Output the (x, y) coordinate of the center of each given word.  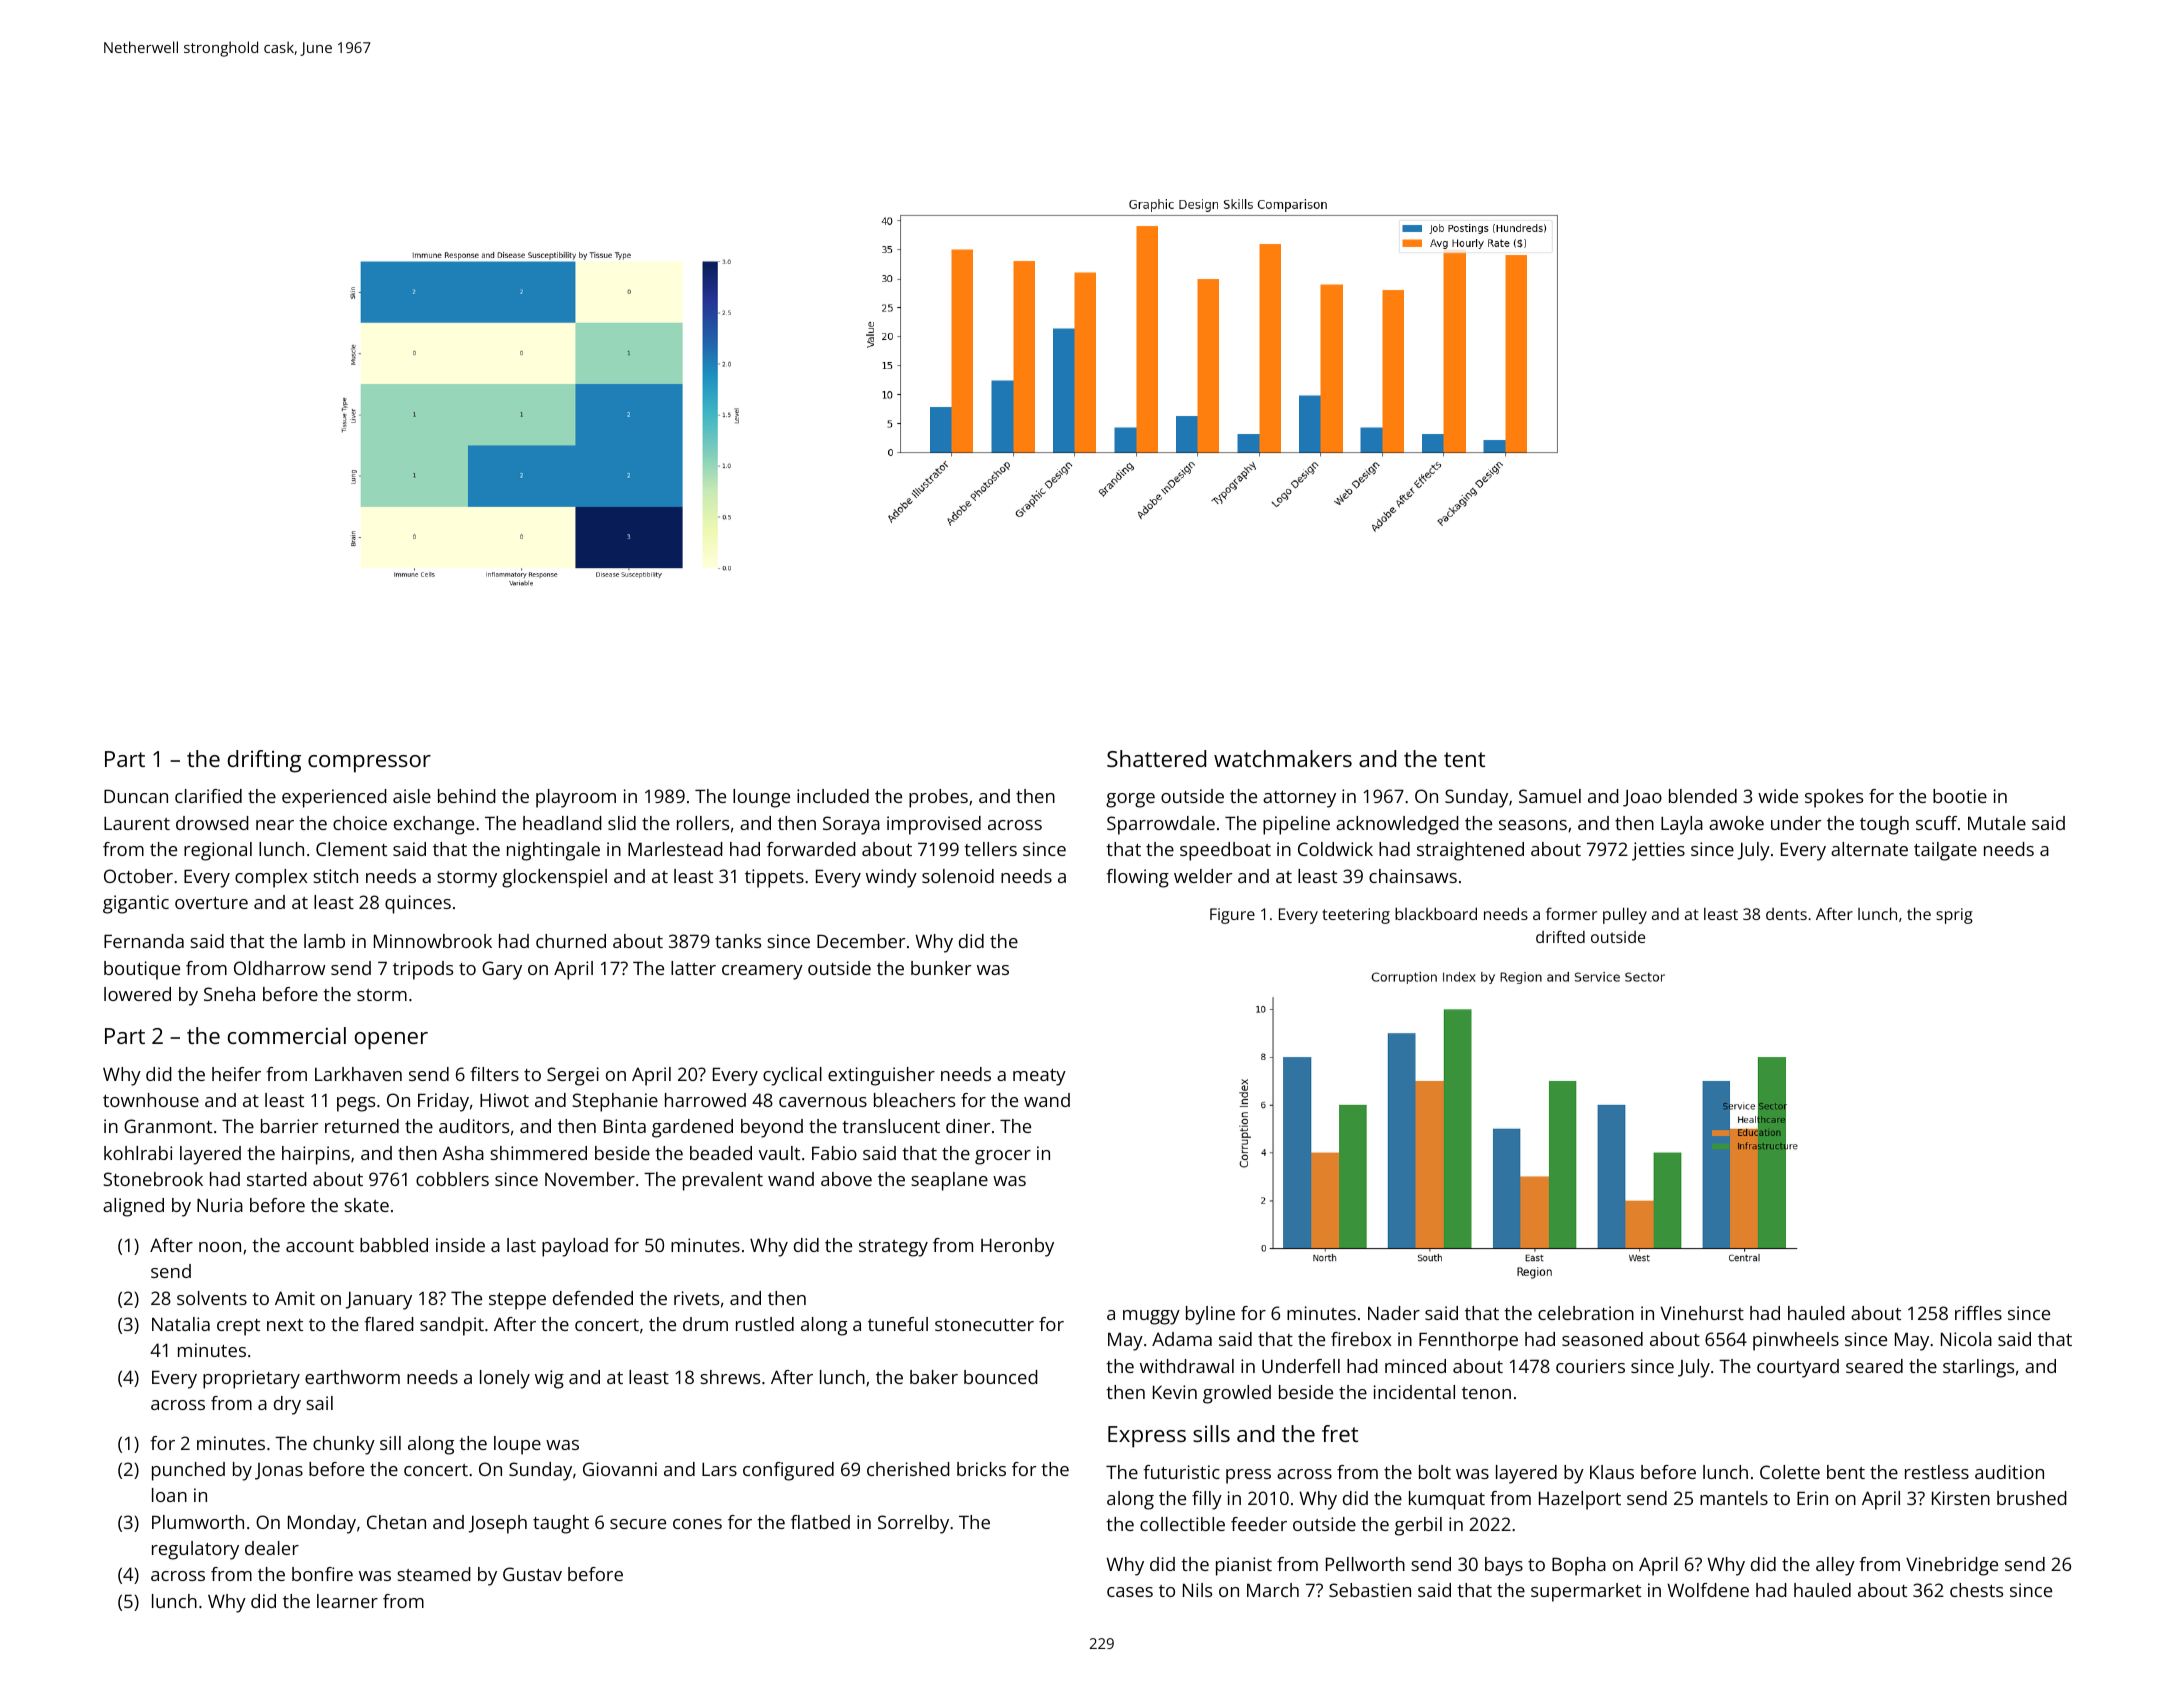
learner (347, 1601)
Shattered (1156, 758)
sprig (1954, 916)
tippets (774, 878)
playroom (576, 798)
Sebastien (1370, 1590)
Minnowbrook (433, 941)
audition (2009, 1472)
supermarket (1586, 1592)
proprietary (251, 1379)
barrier (289, 1126)
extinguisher (881, 1076)
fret (1340, 1433)
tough (1884, 825)
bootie (1960, 796)
